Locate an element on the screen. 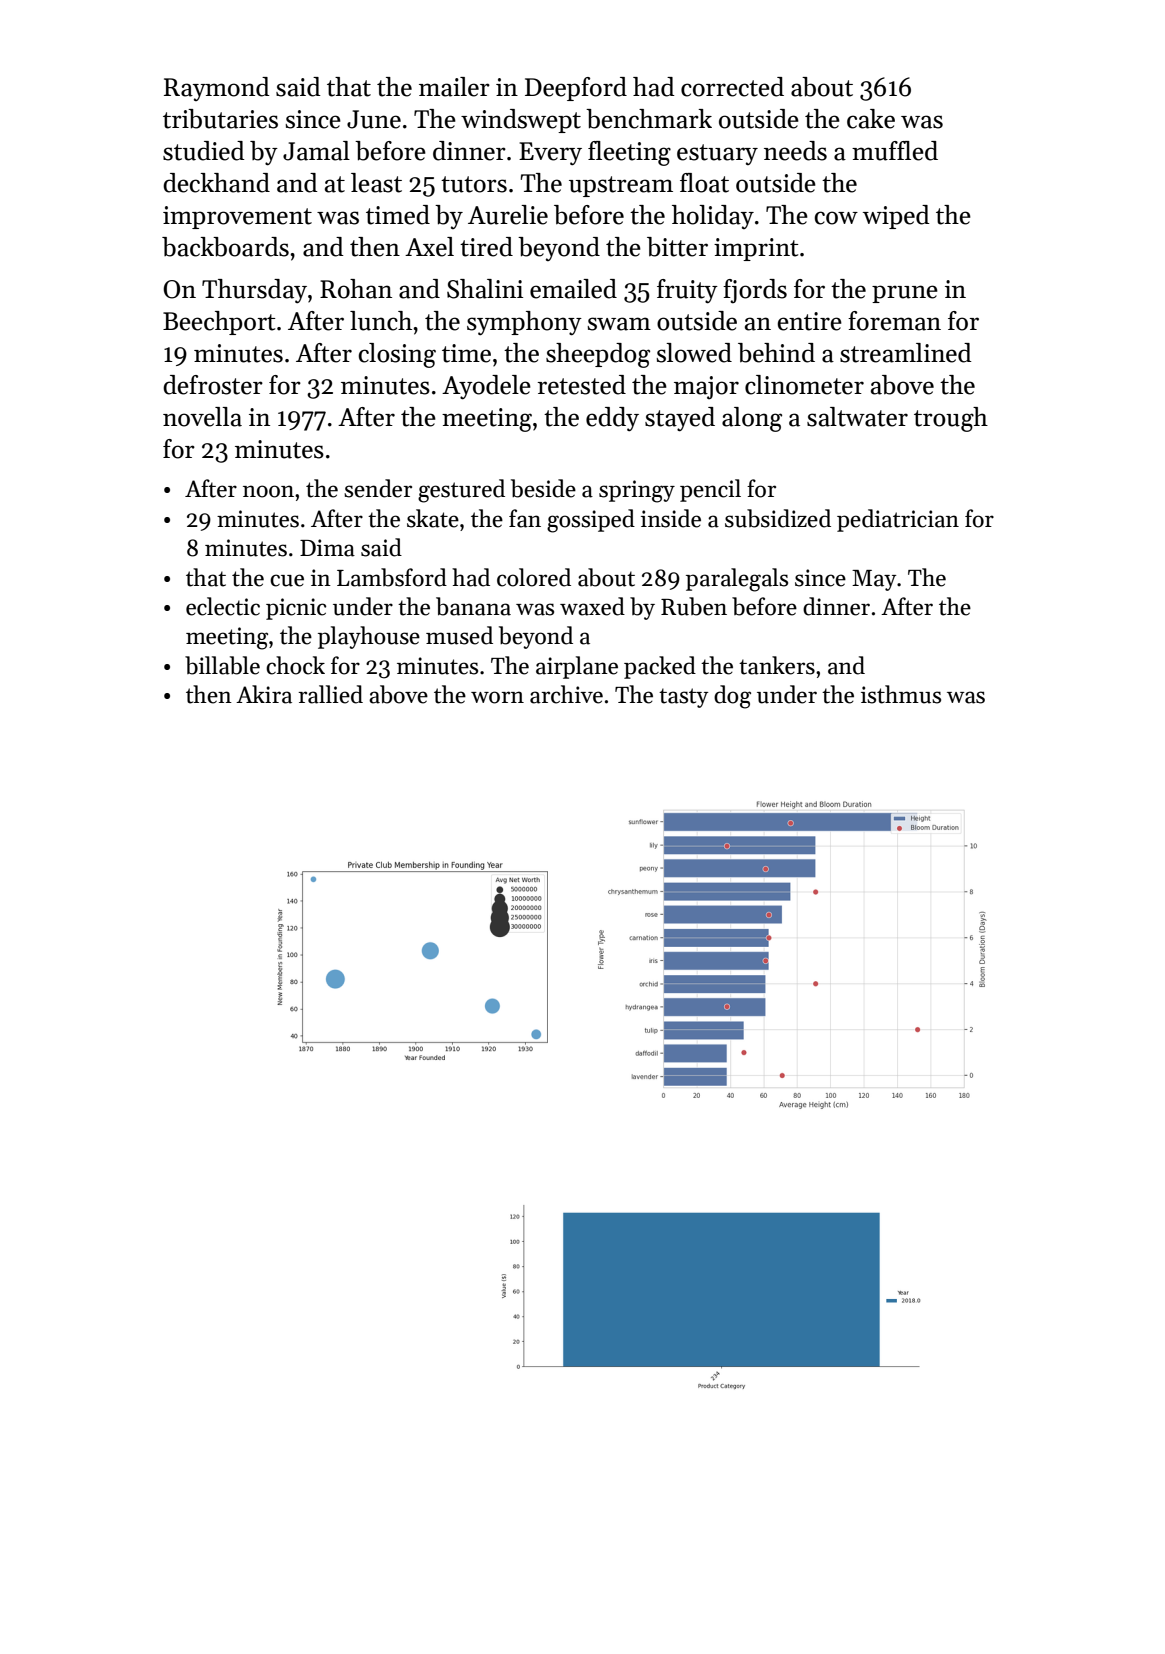 Image resolution: width=1165 pixels, height=1654 pixels. tributaries is located at coordinates (220, 119).
